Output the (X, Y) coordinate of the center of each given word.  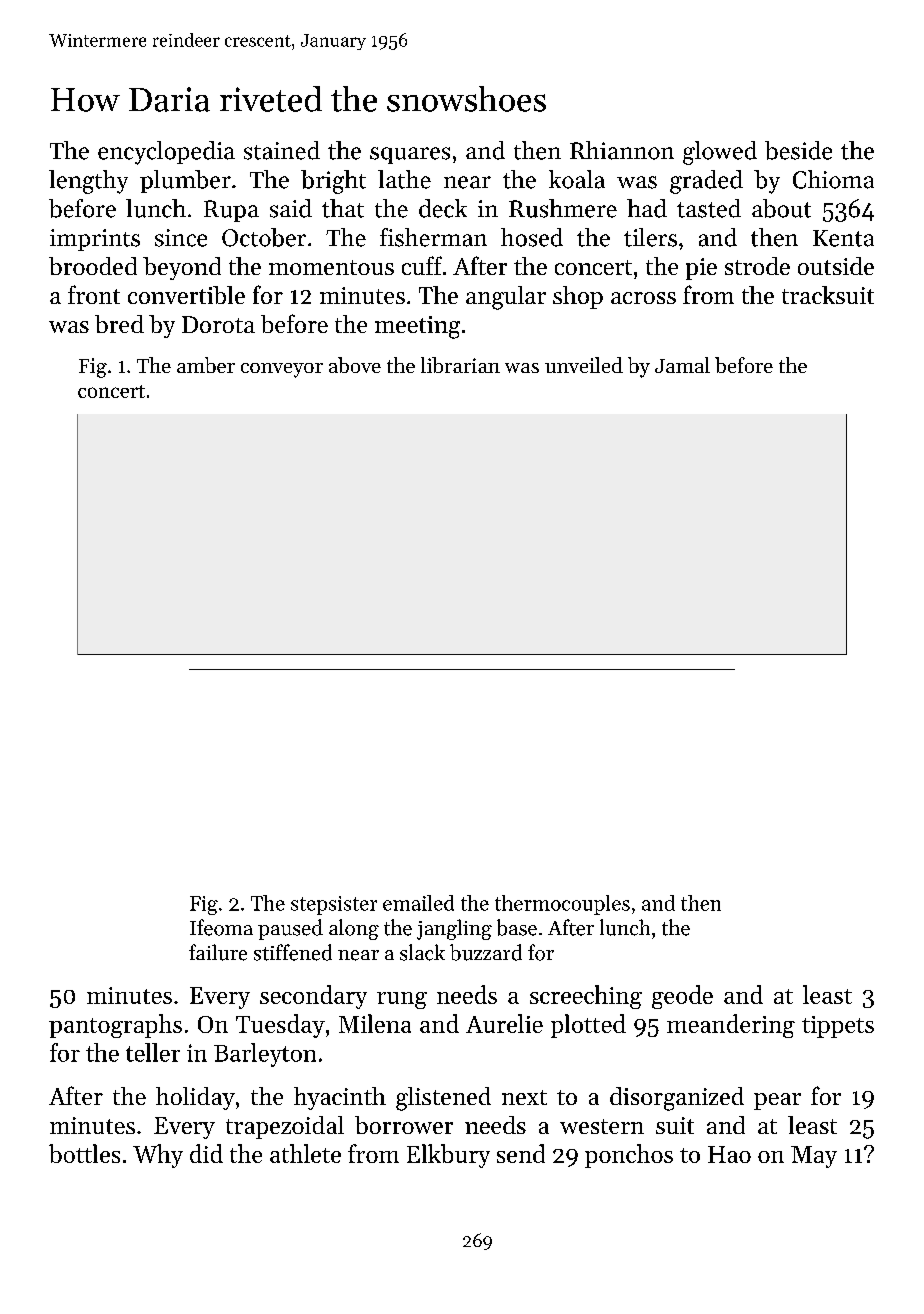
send (521, 1153)
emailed (418, 903)
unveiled (584, 365)
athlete (305, 1153)
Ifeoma (221, 927)
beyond (182, 268)
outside (836, 266)
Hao (729, 1154)
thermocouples (562, 905)
